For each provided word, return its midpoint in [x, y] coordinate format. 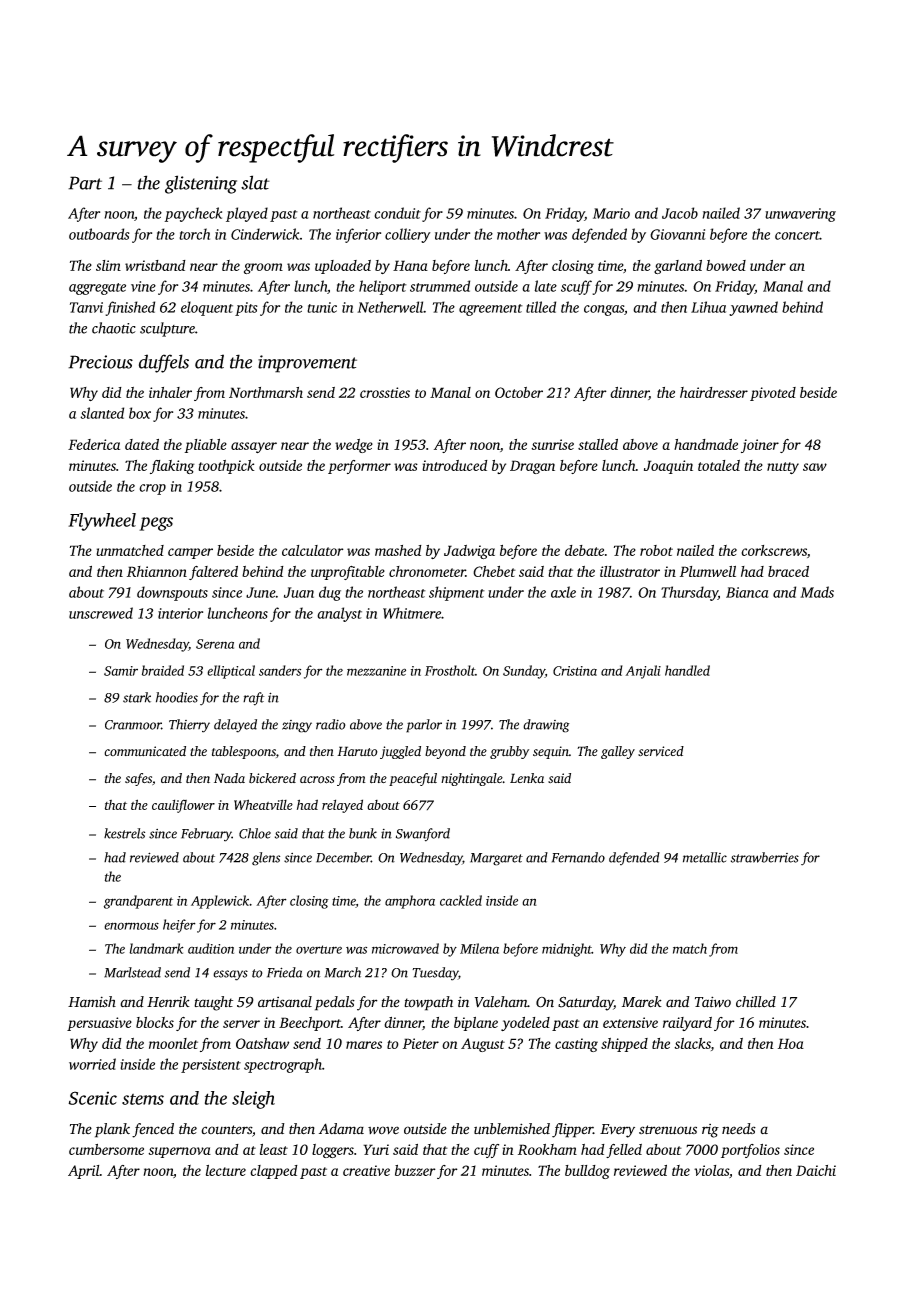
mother [518, 234]
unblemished [512, 1129]
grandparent [138, 902]
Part [85, 183]
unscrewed [101, 613]
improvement [307, 364]
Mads [817, 592]
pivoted [773, 394]
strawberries [765, 857]
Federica [94, 444]
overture [319, 949]
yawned [753, 308]
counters [226, 1130]
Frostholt [450, 670]
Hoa [791, 1043]
